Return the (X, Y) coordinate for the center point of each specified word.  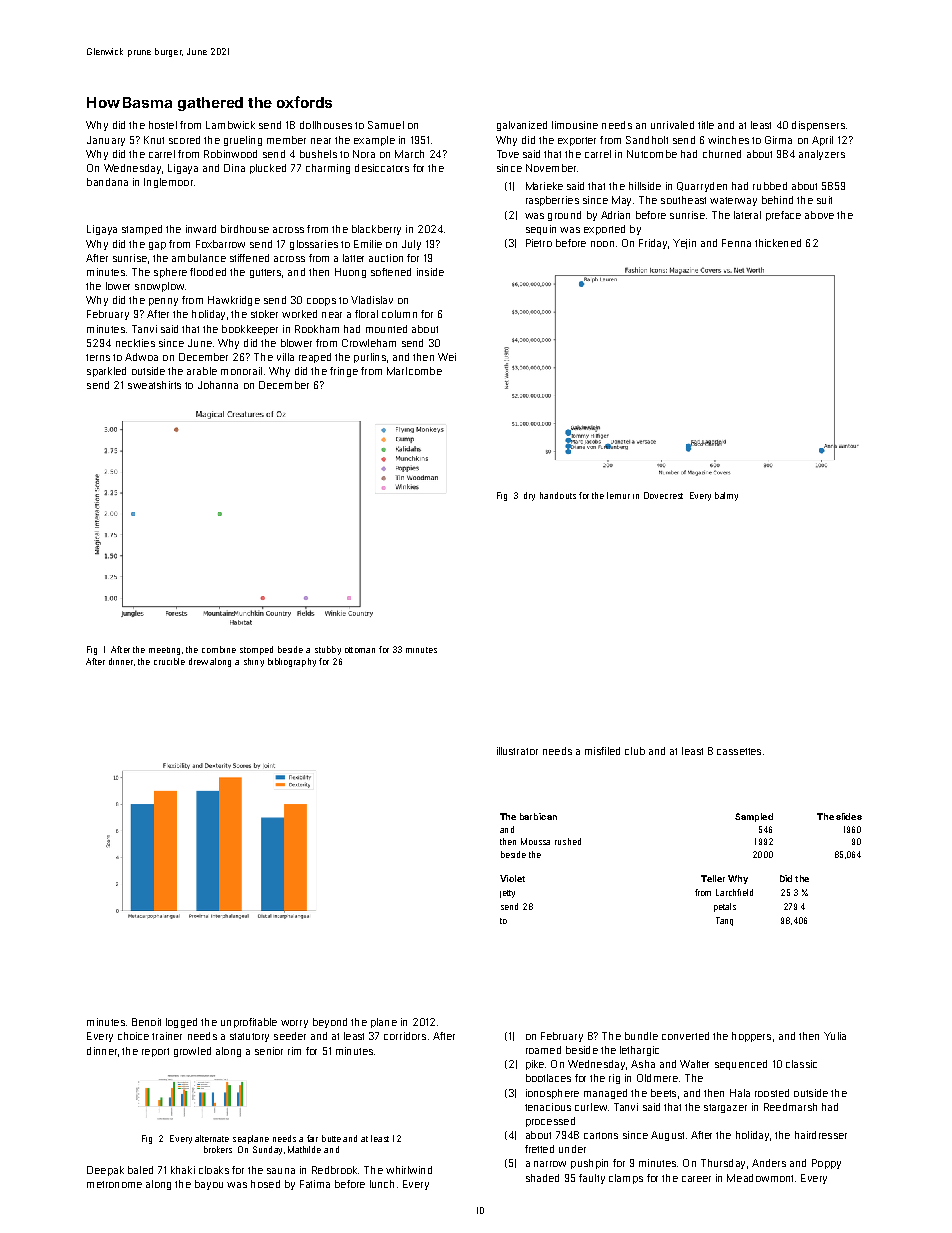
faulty (592, 1179)
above (819, 215)
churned (722, 154)
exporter (577, 141)
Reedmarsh (790, 1107)
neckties (135, 343)
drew (198, 661)
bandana (107, 182)
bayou (209, 1185)
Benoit (146, 1022)
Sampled (754, 817)
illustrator (517, 751)
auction (386, 258)
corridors (405, 1036)
